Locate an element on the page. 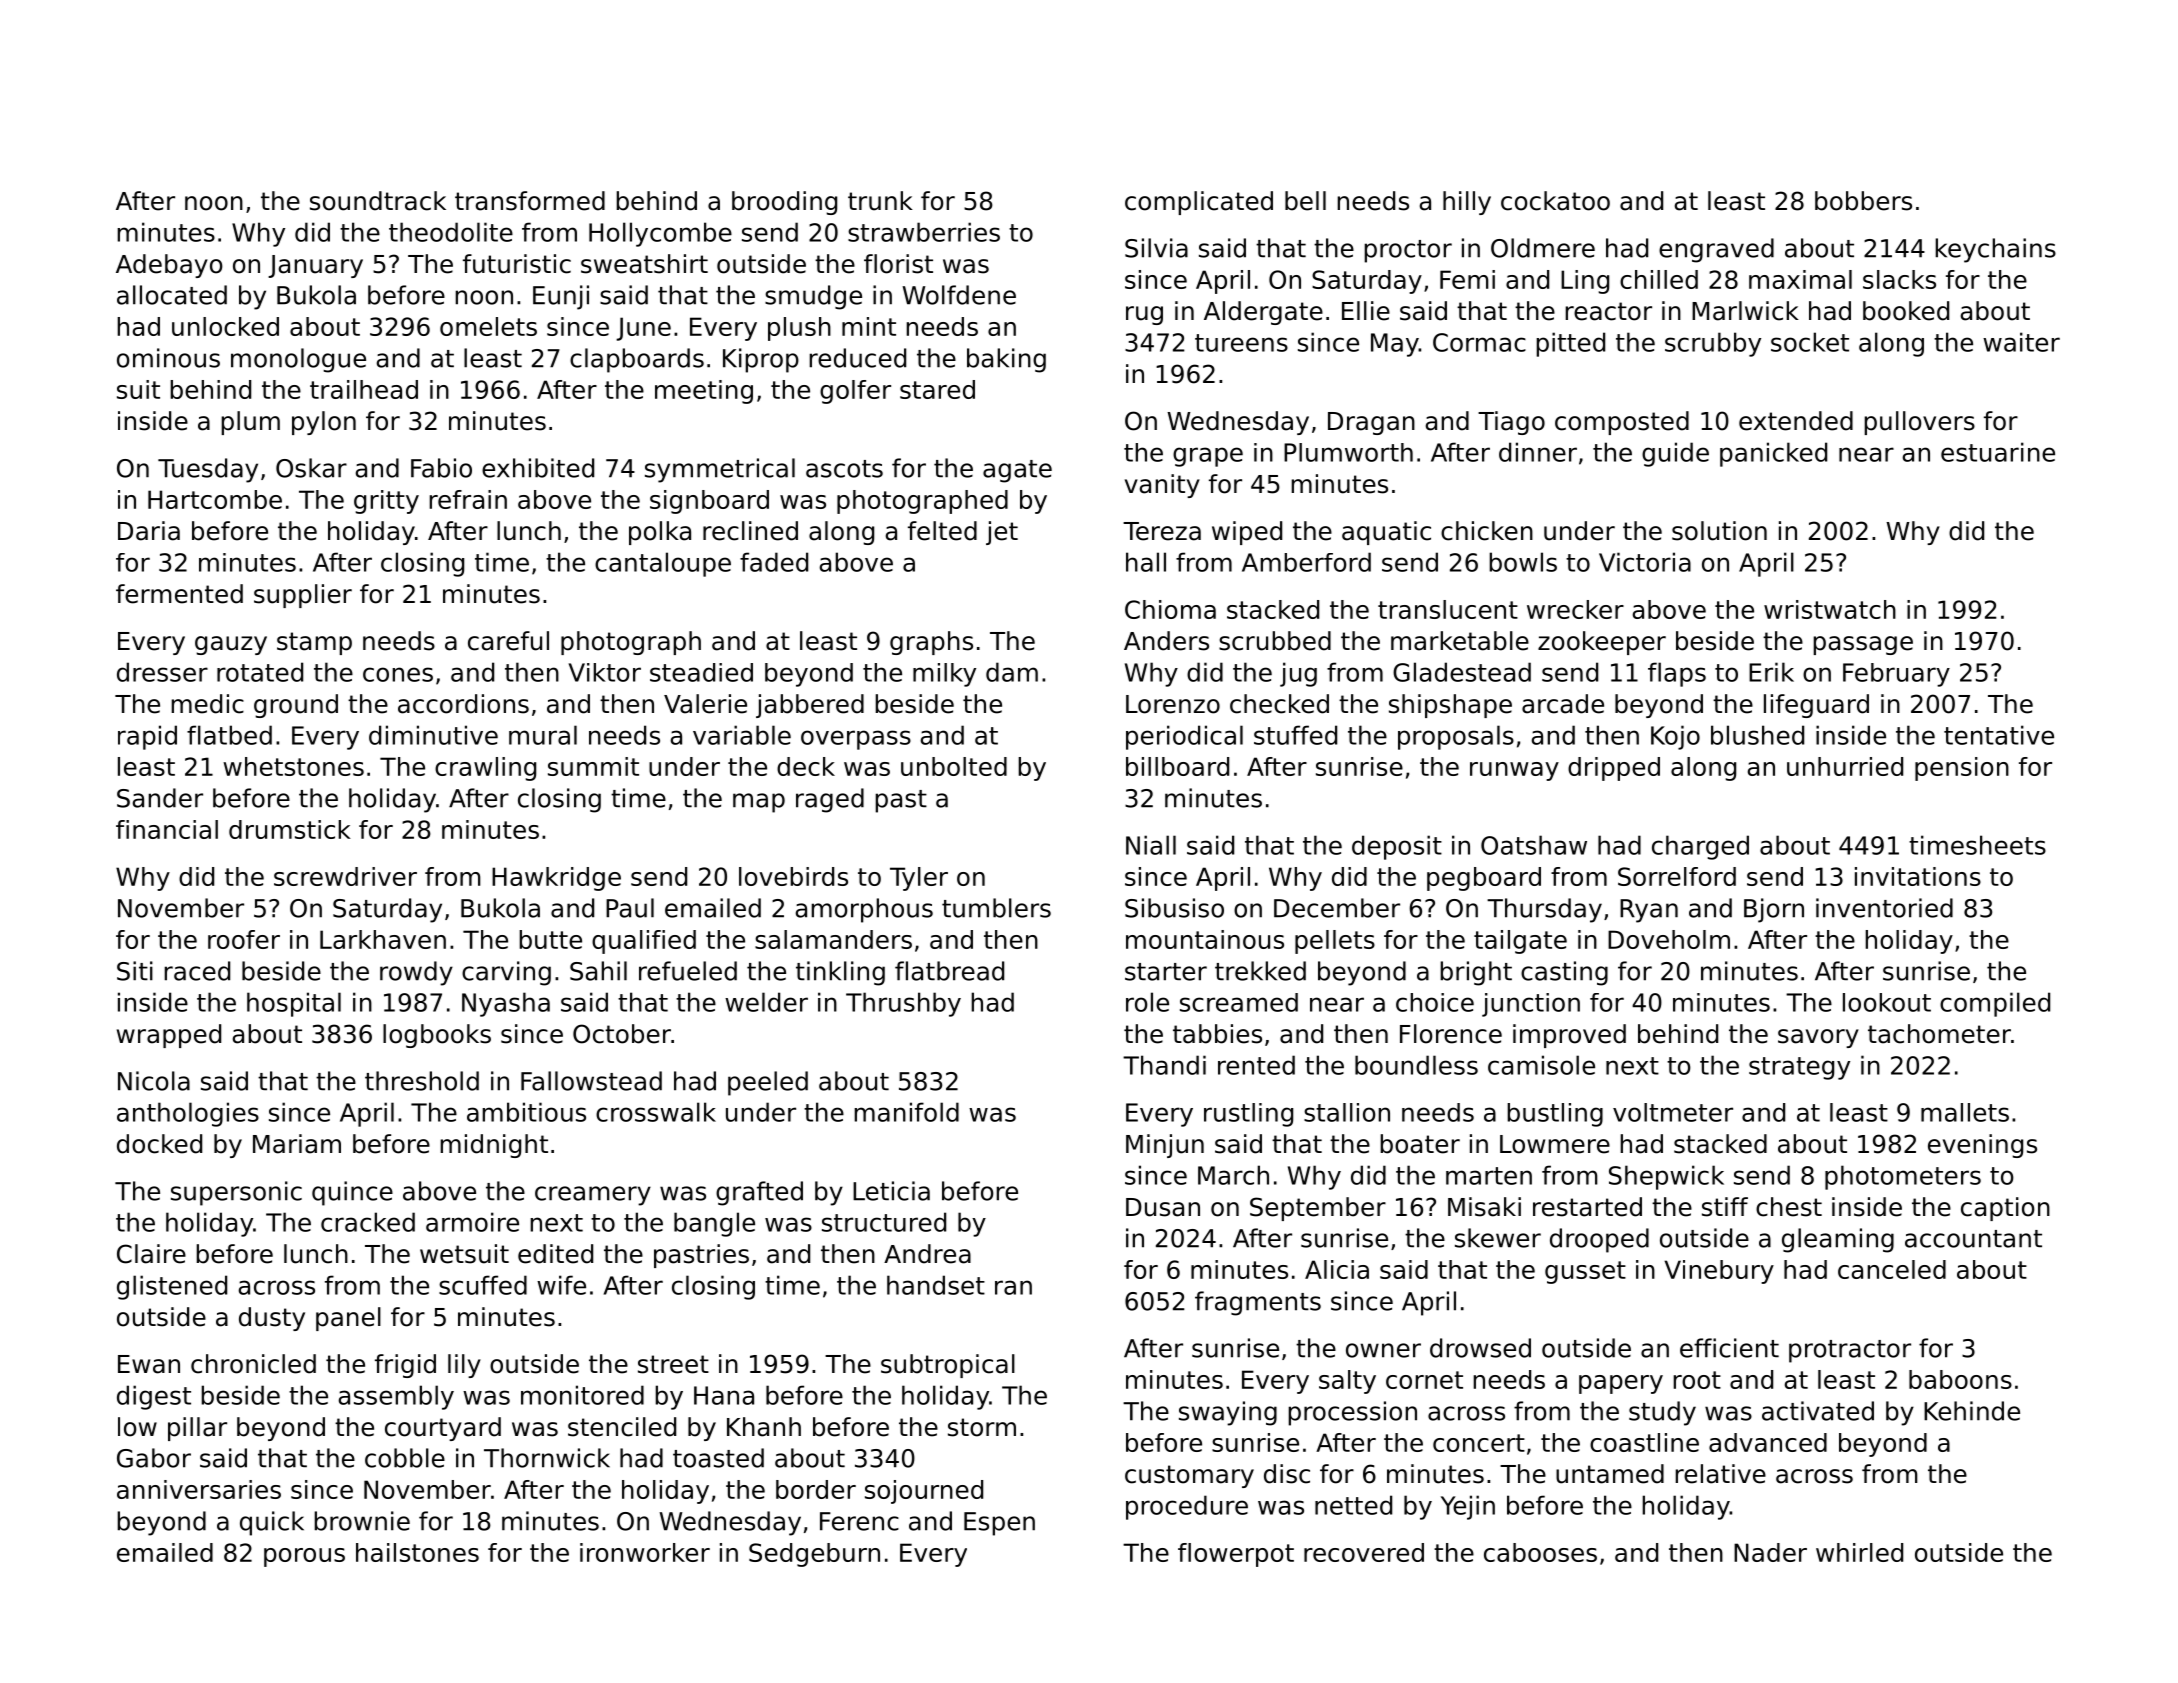  cantaloupe is located at coordinates (663, 564).
